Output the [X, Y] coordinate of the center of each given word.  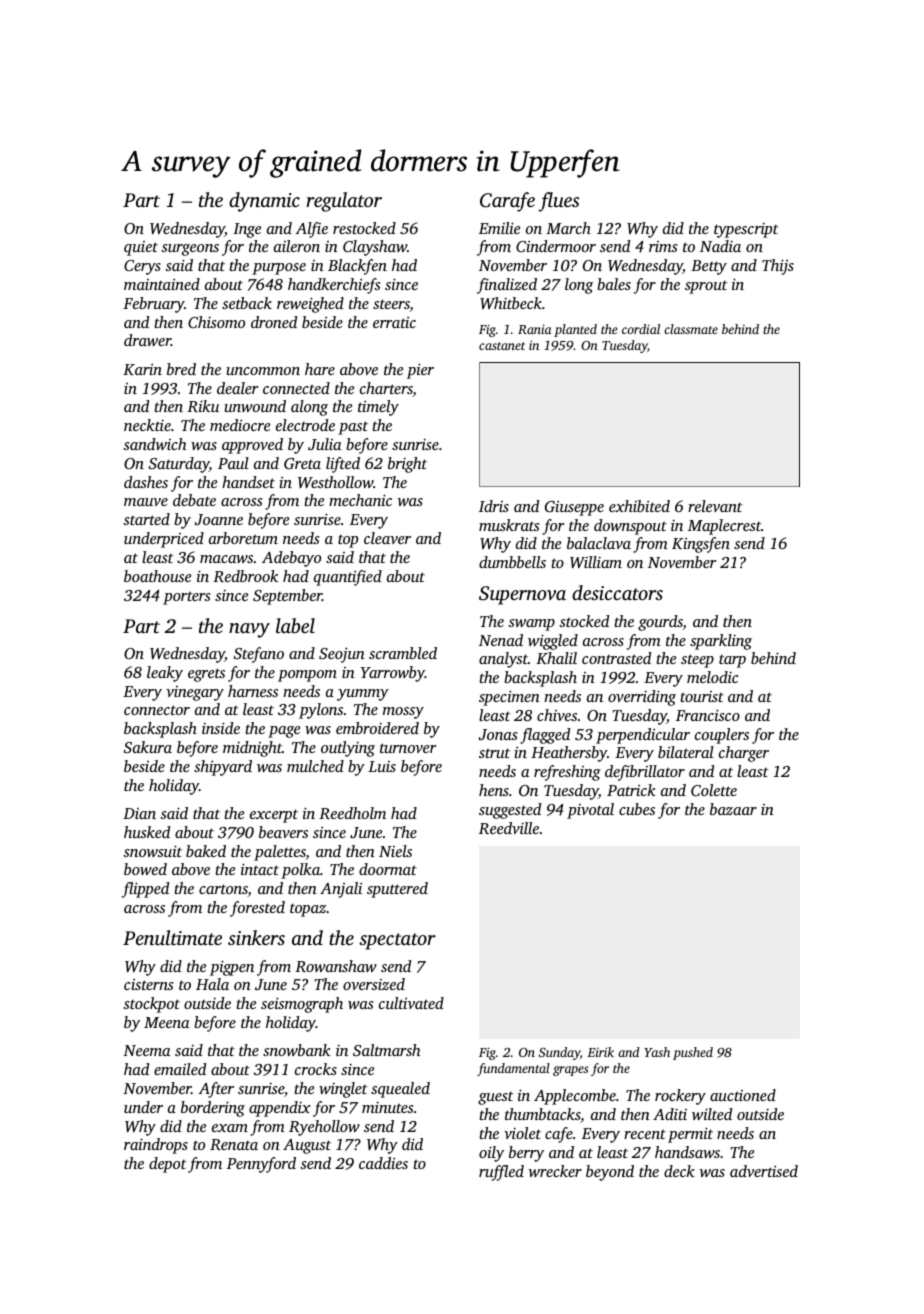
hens [494, 790]
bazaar [733, 809]
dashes [146, 482]
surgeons [190, 250]
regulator [344, 202]
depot [167, 1165]
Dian [139, 813]
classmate [691, 329]
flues [558, 202]
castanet [502, 346]
